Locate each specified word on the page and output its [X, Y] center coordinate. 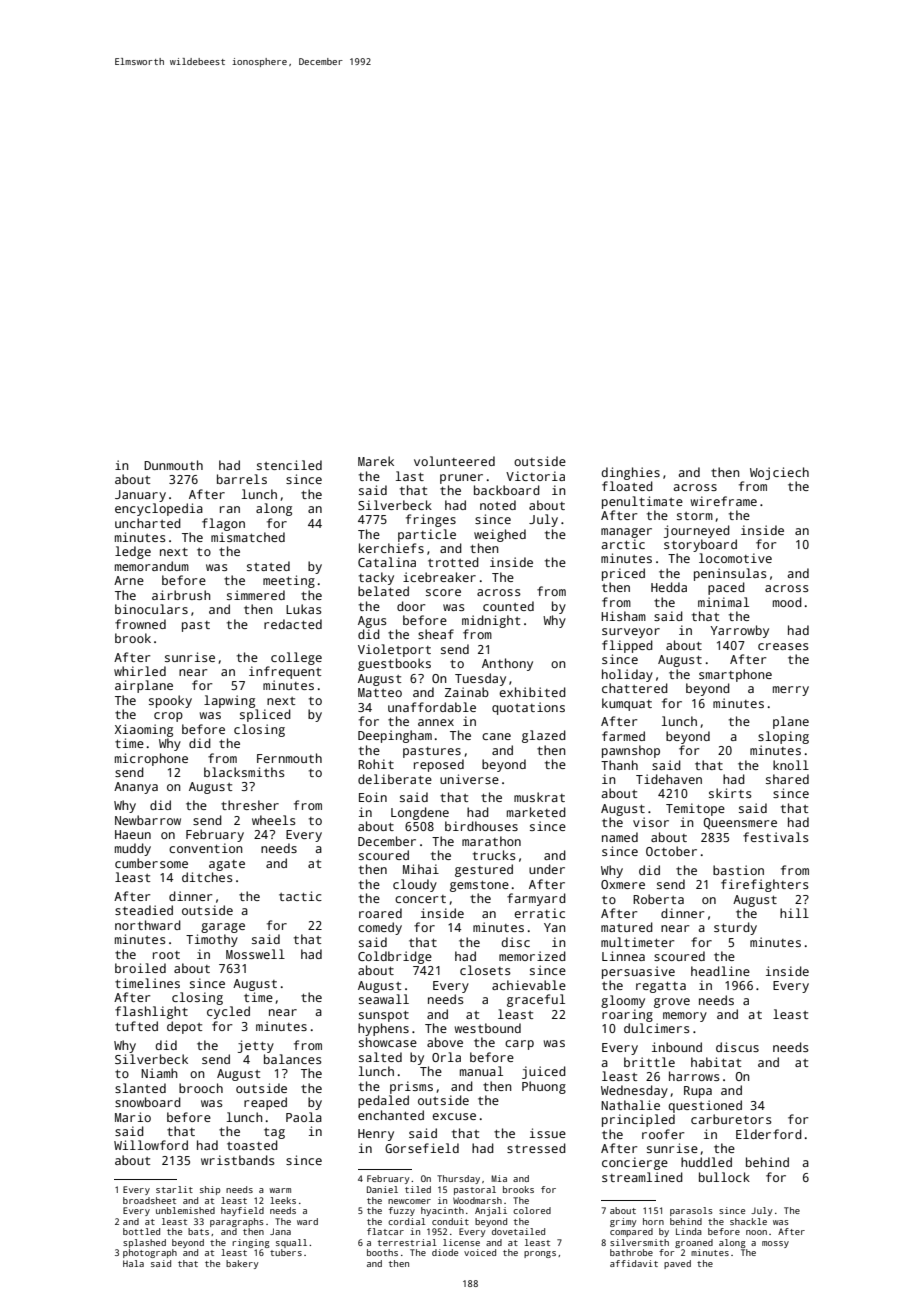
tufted [136, 1026]
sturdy [735, 928]
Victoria [535, 476]
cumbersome [151, 863]
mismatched [248, 537]
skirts [730, 793]
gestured [484, 870]
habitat [716, 1062]
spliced [265, 715]
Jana [280, 1231]
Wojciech [779, 473]
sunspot [384, 1016]
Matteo [380, 692]
